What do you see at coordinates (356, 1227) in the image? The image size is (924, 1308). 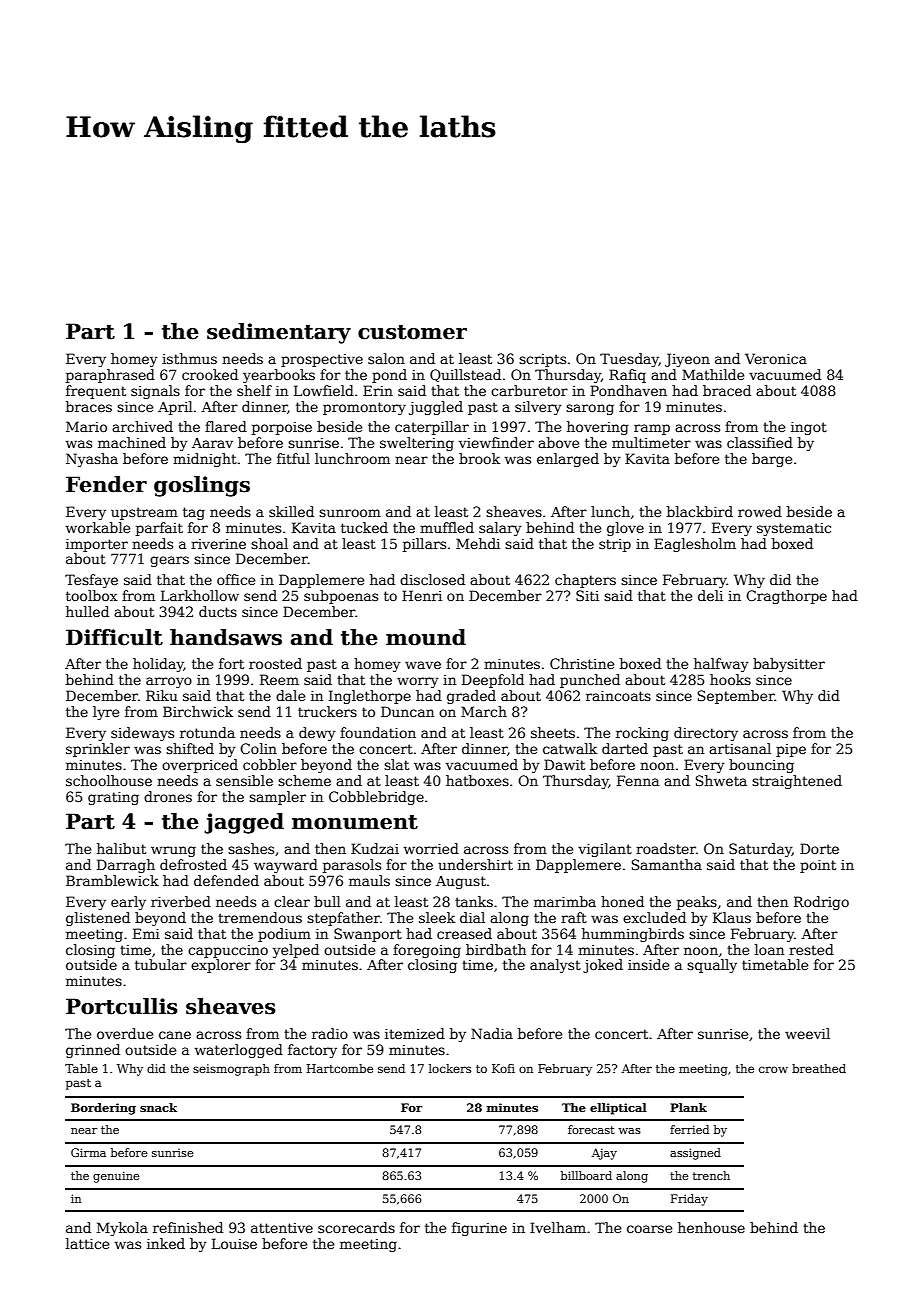 I see `scorecards` at bounding box center [356, 1227].
